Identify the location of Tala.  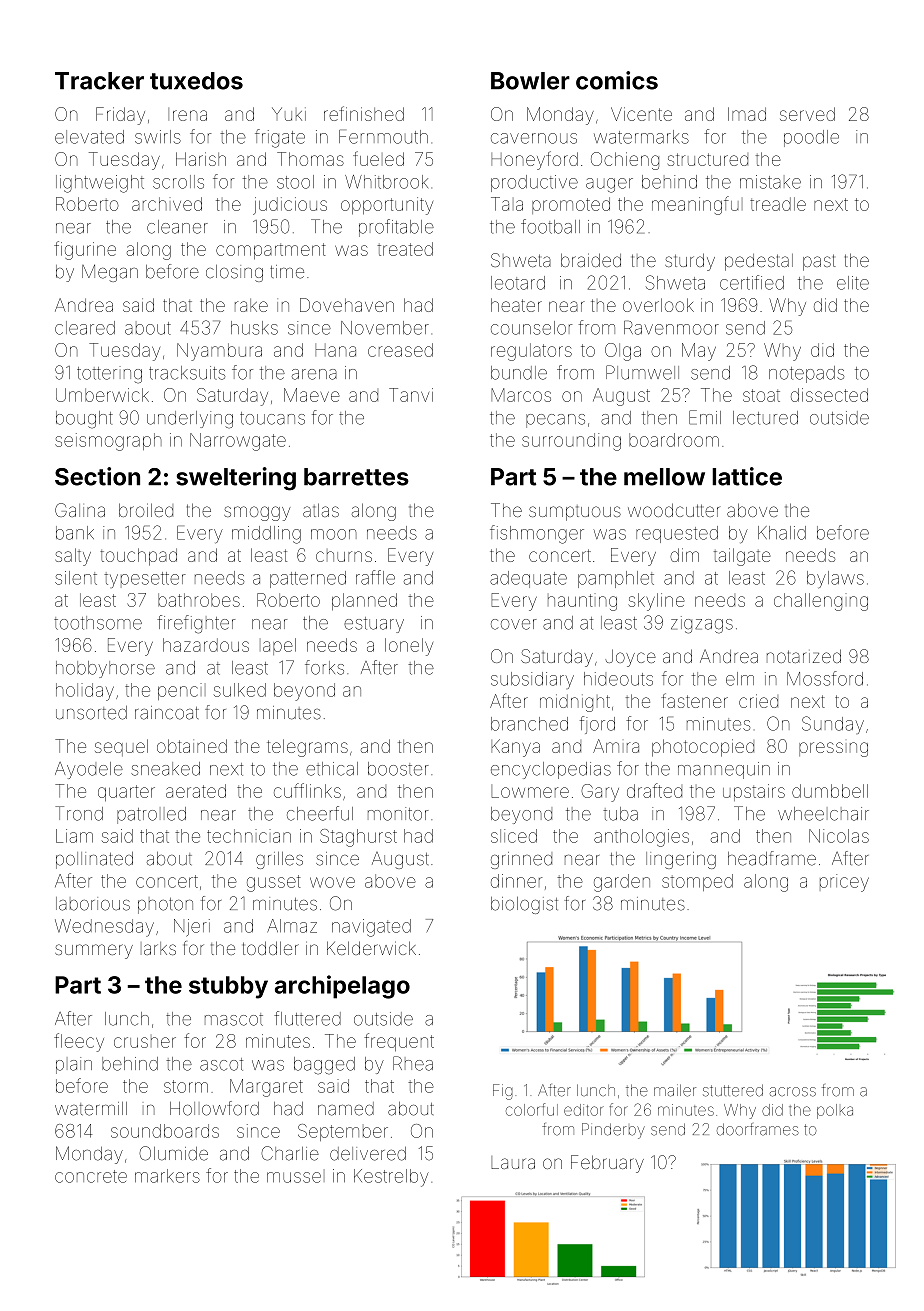
(507, 204).
